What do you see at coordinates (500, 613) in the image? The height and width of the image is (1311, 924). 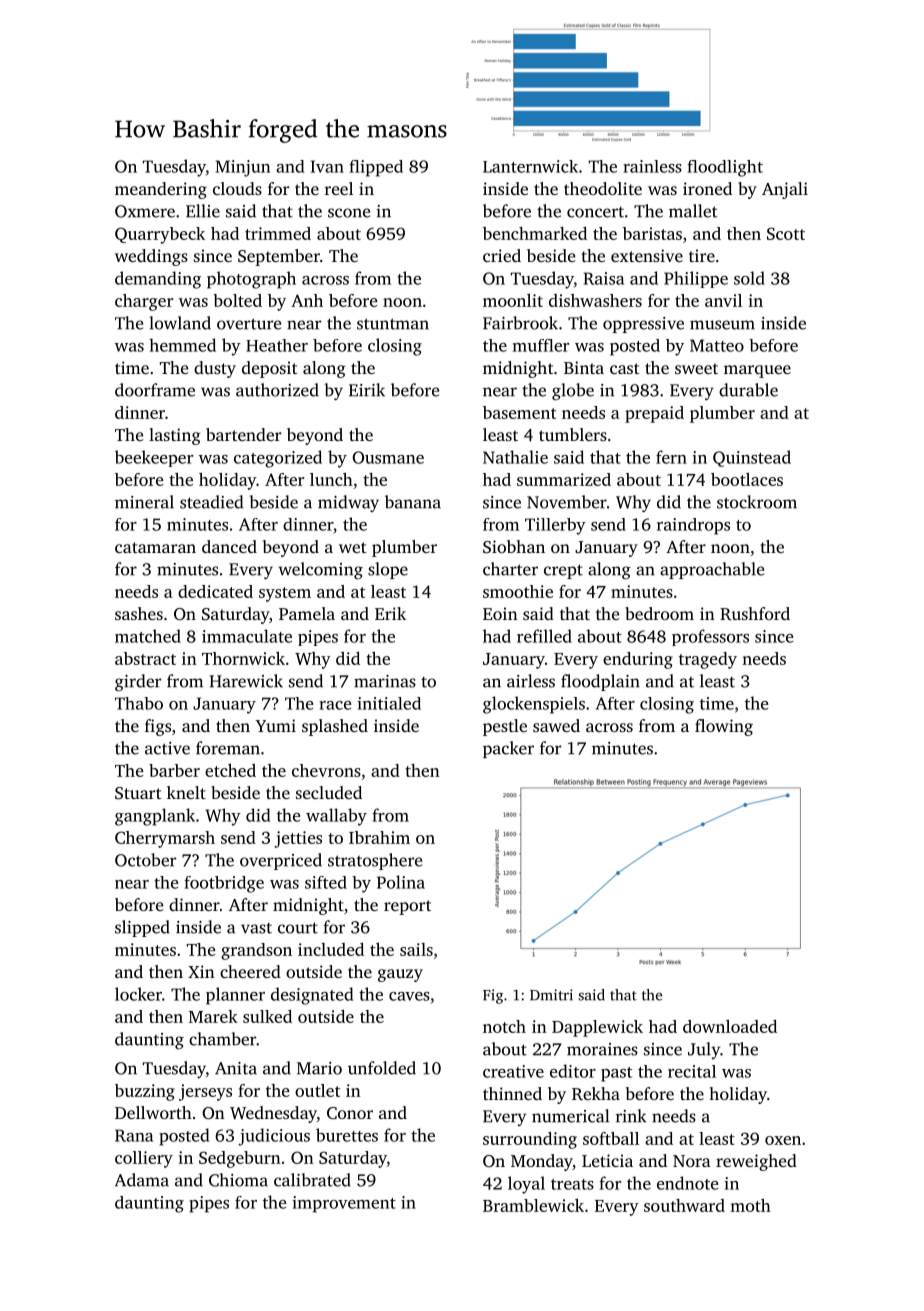 I see `Eoin` at bounding box center [500, 613].
